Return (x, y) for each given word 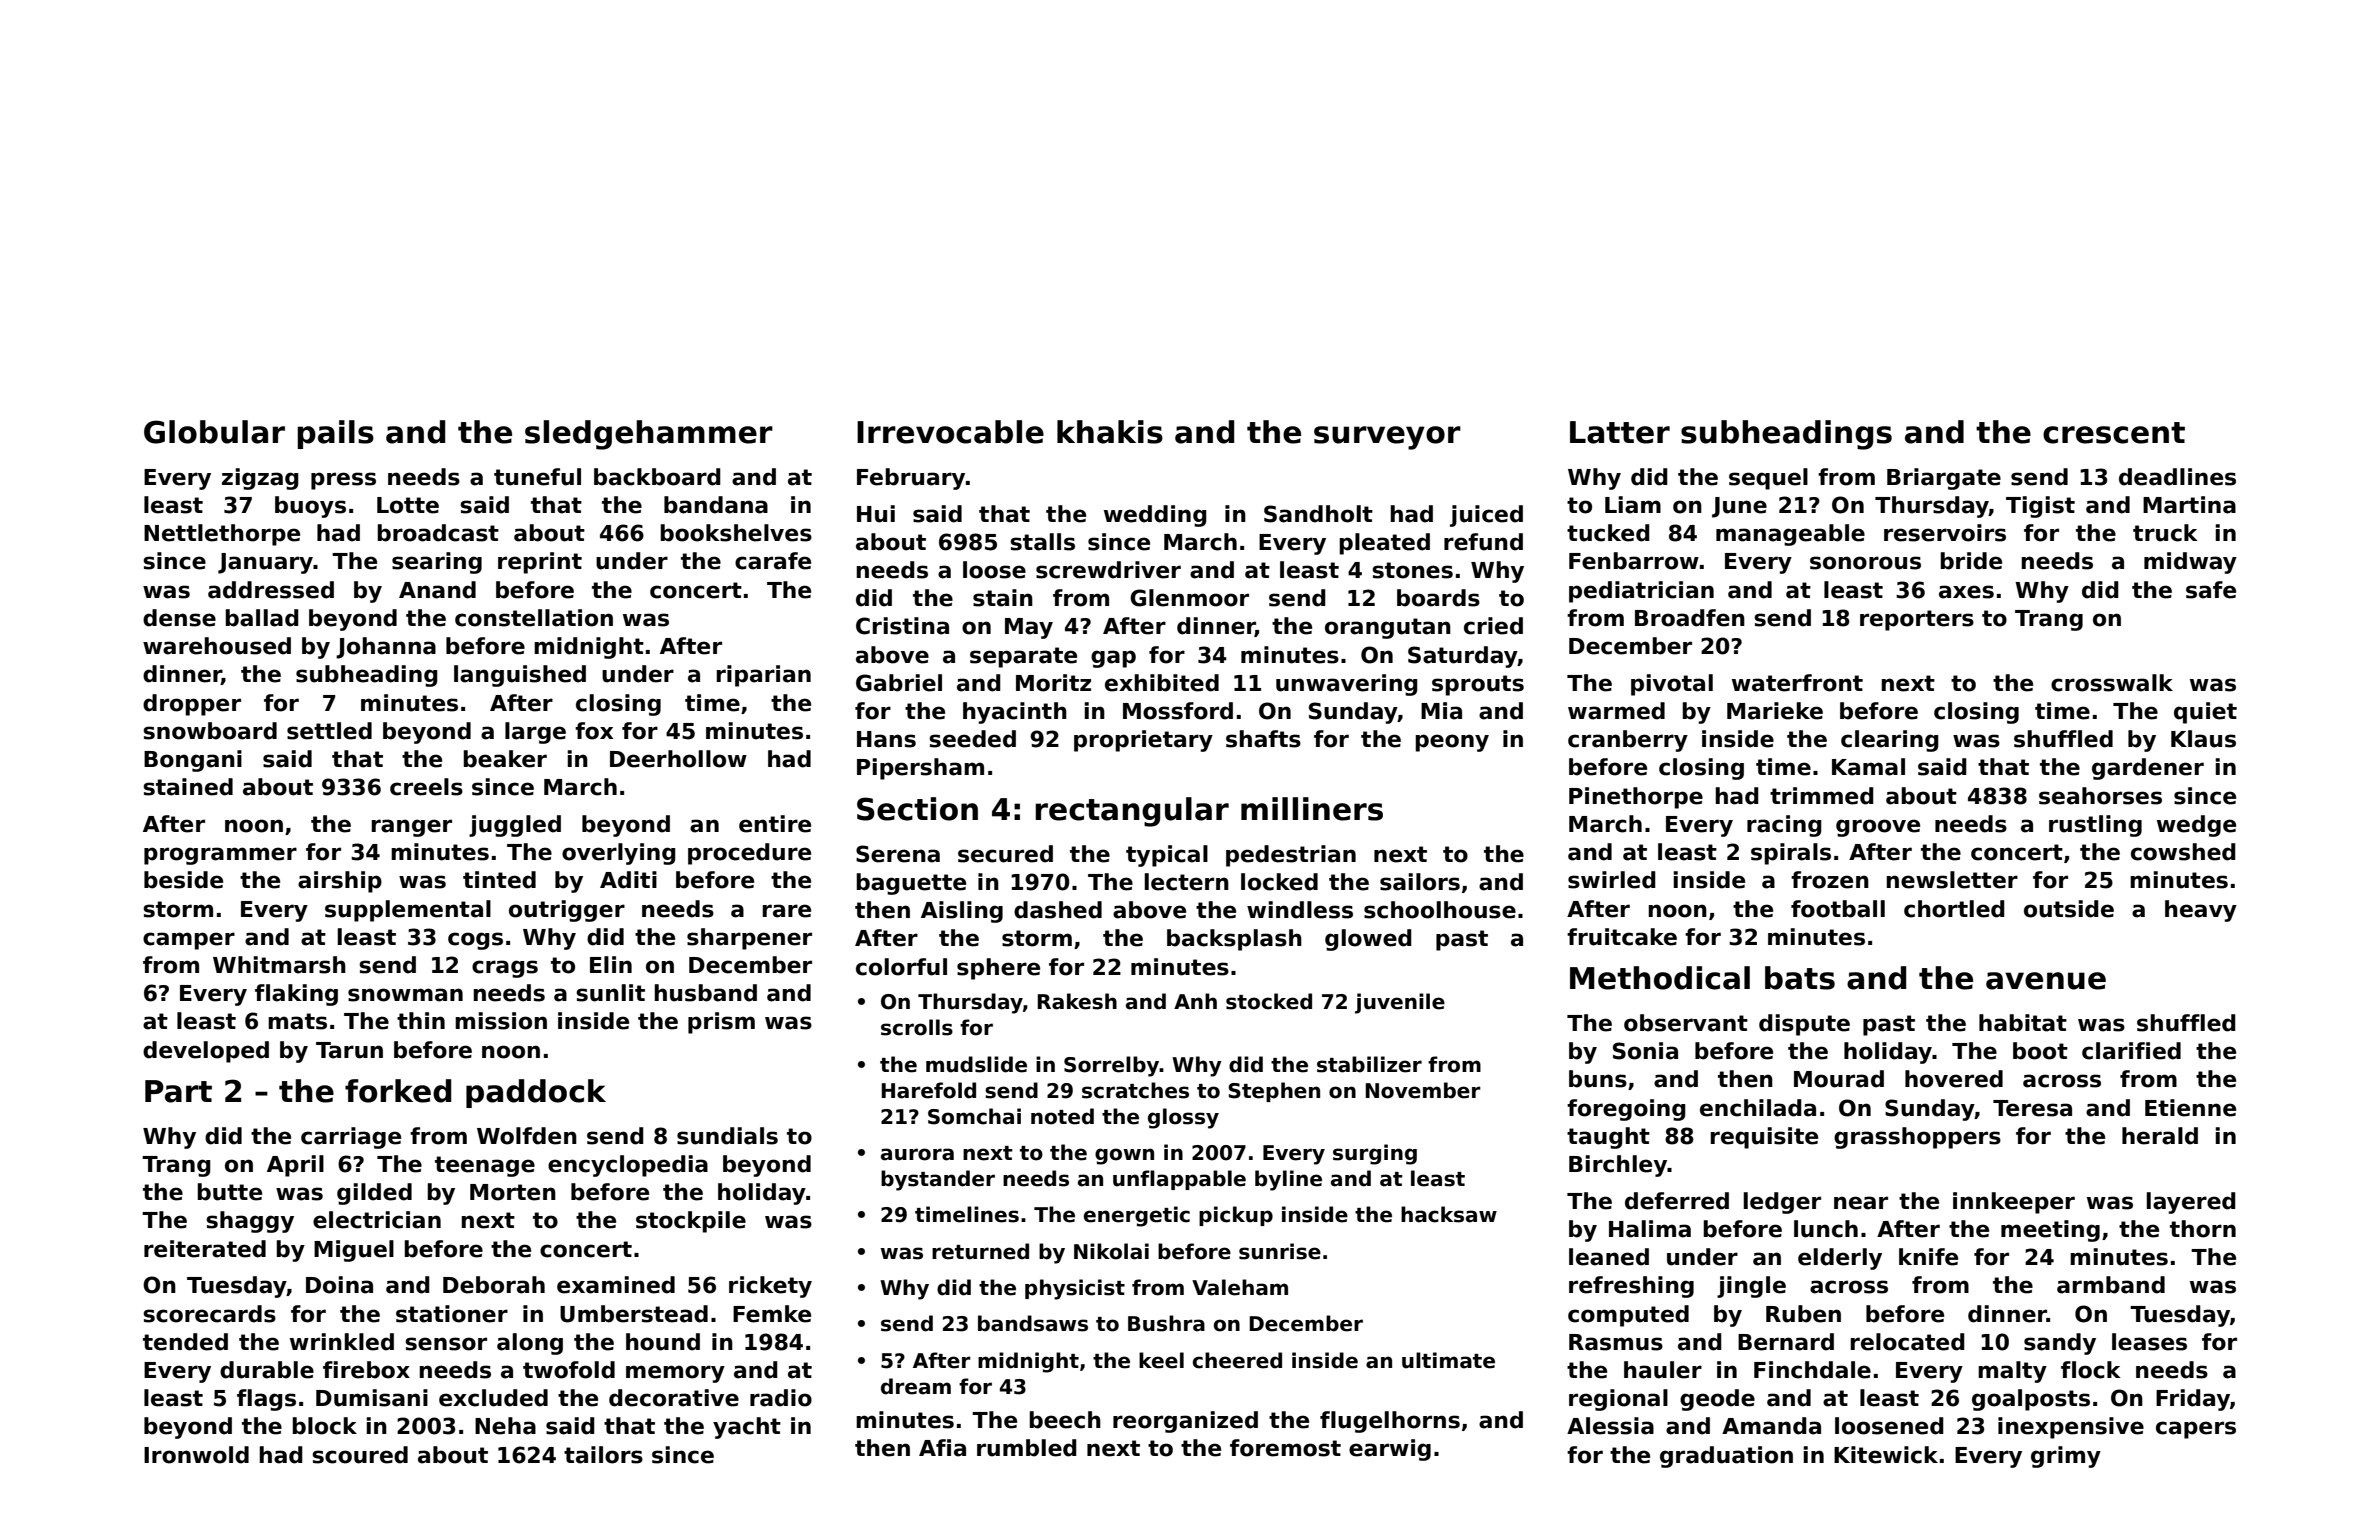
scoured (360, 1455)
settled (329, 731)
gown (1124, 1156)
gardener (2148, 769)
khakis (1110, 432)
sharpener (749, 939)
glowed (1368, 940)
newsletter (1952, 880)
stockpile (691, 1222)
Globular (214, 432)
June (1739, 507)
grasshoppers (1917, 1138)
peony (1452, 743)
